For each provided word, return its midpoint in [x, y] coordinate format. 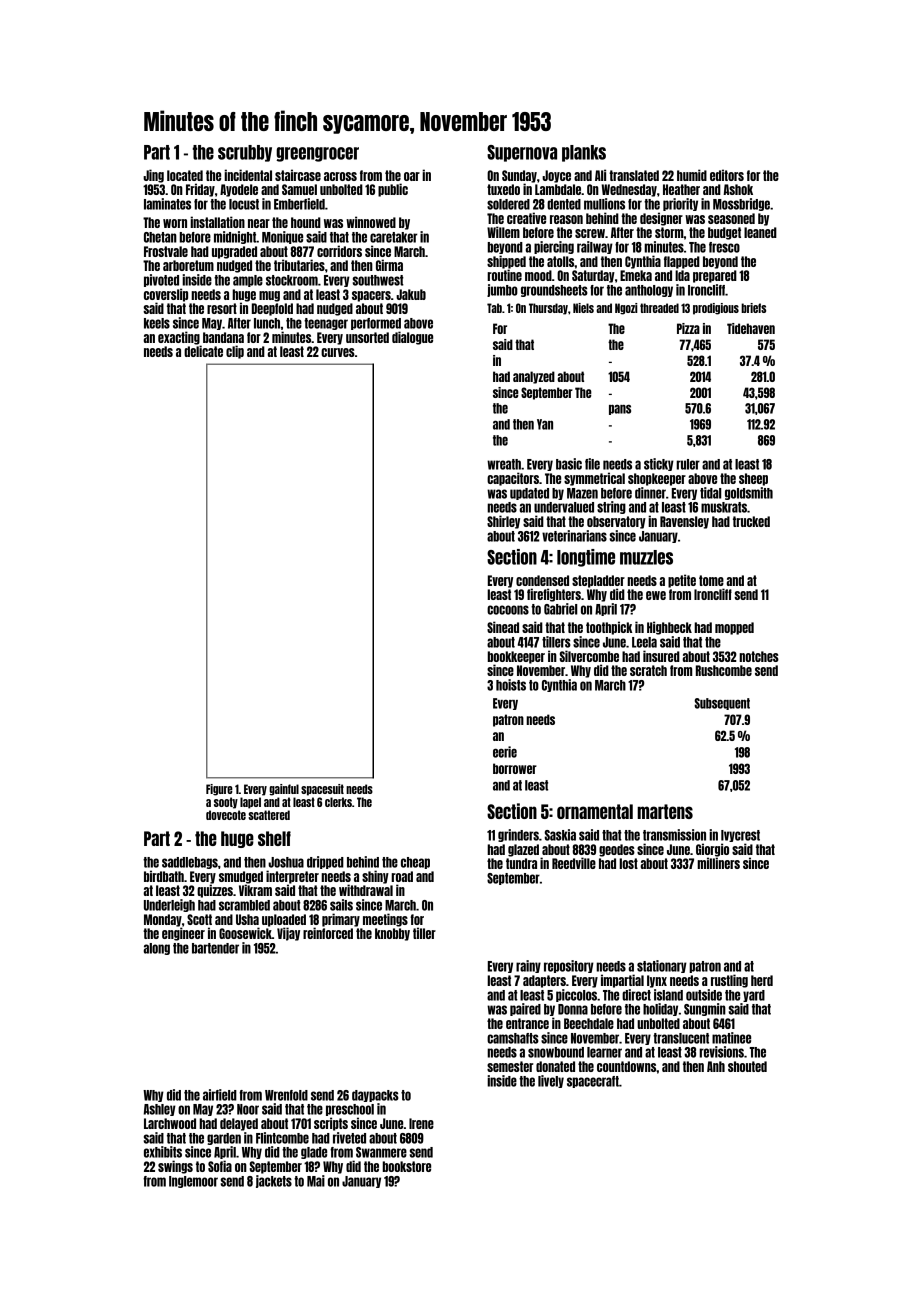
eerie [505, 752]
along [157, 949]
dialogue [412, 338]
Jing [153, 176]
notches [759, 656]
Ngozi [626, 309]
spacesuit [322, 790]
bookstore [407, 1166]
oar [412, 176]
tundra [521, 863]
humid [692, 175]
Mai [316, 1181]
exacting [179, 338]
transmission [674, 835]
